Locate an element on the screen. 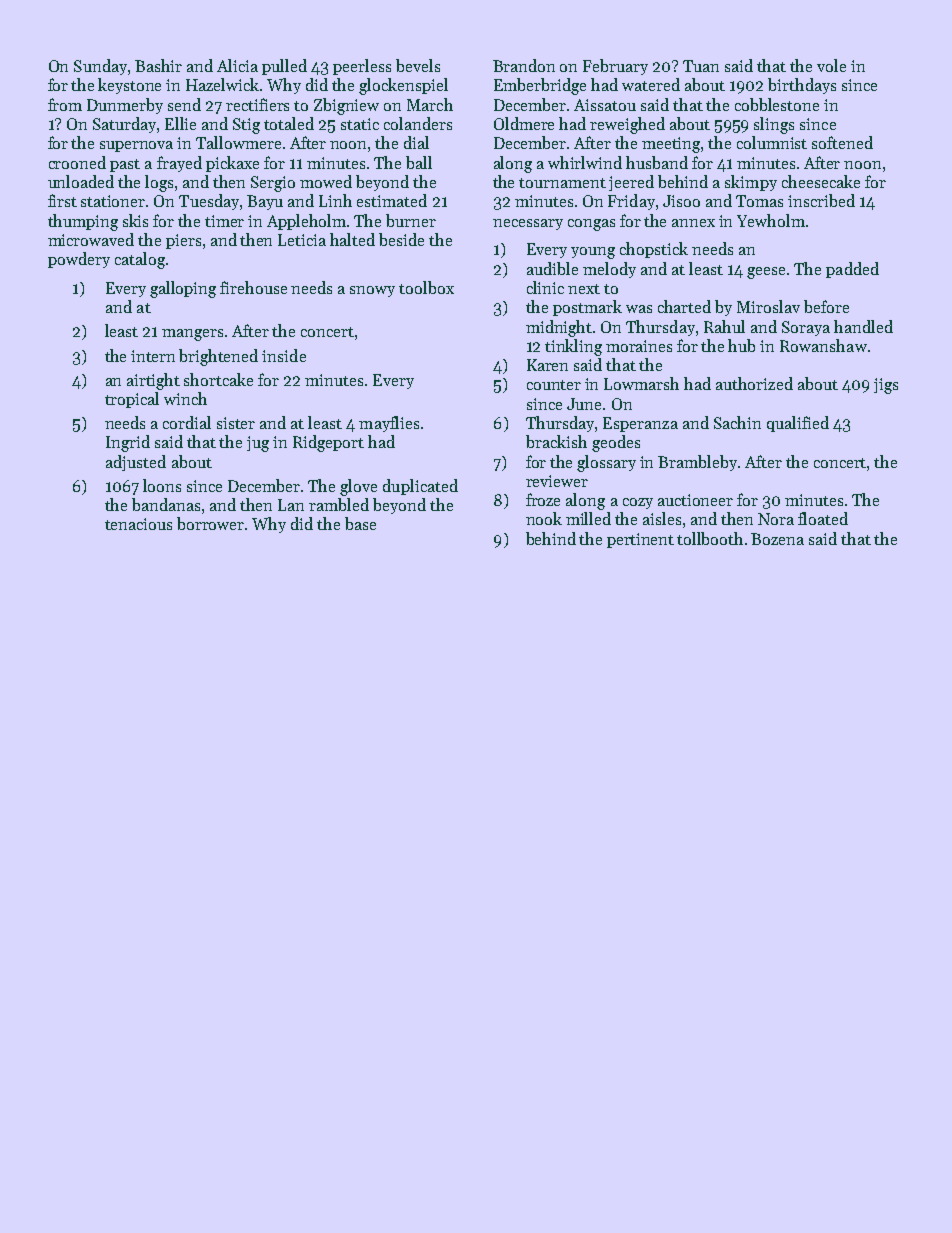 The height and width of the screenshot is (1233, 952). base is located at coordinates (360, 523).
